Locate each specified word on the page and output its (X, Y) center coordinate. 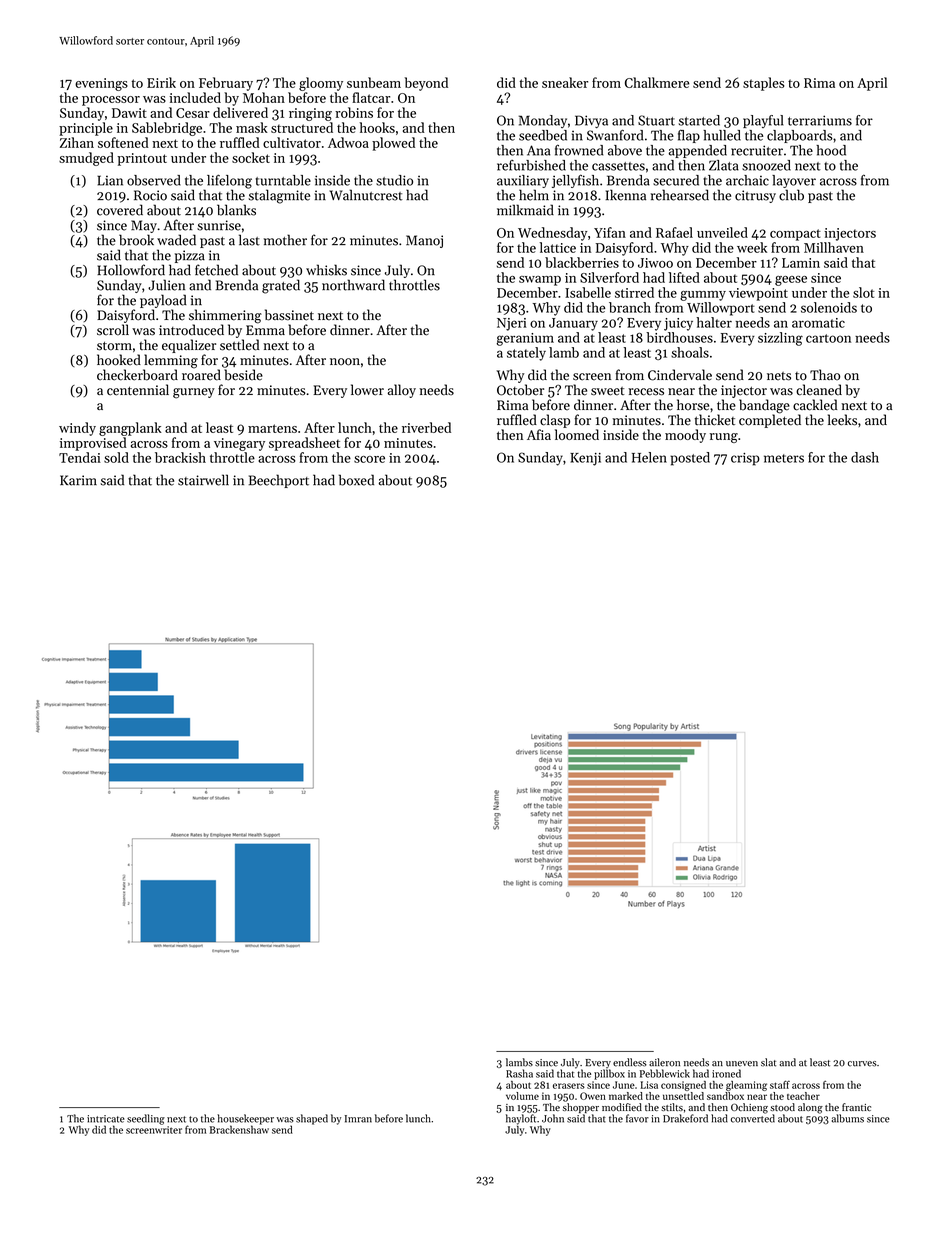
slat (768, 1062)
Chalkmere (657, 82)
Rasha (519, 1073)
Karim (78, 480)
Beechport (279, 481)
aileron (664, 1062)
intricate (106, 1119)
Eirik (161, 82)
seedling (146, 1119)
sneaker (565, 82)
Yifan (610, 232)
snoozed (766, 165)
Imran (358, 1119)
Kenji (585, 459)
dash (865, 457)
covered (120, 210)
